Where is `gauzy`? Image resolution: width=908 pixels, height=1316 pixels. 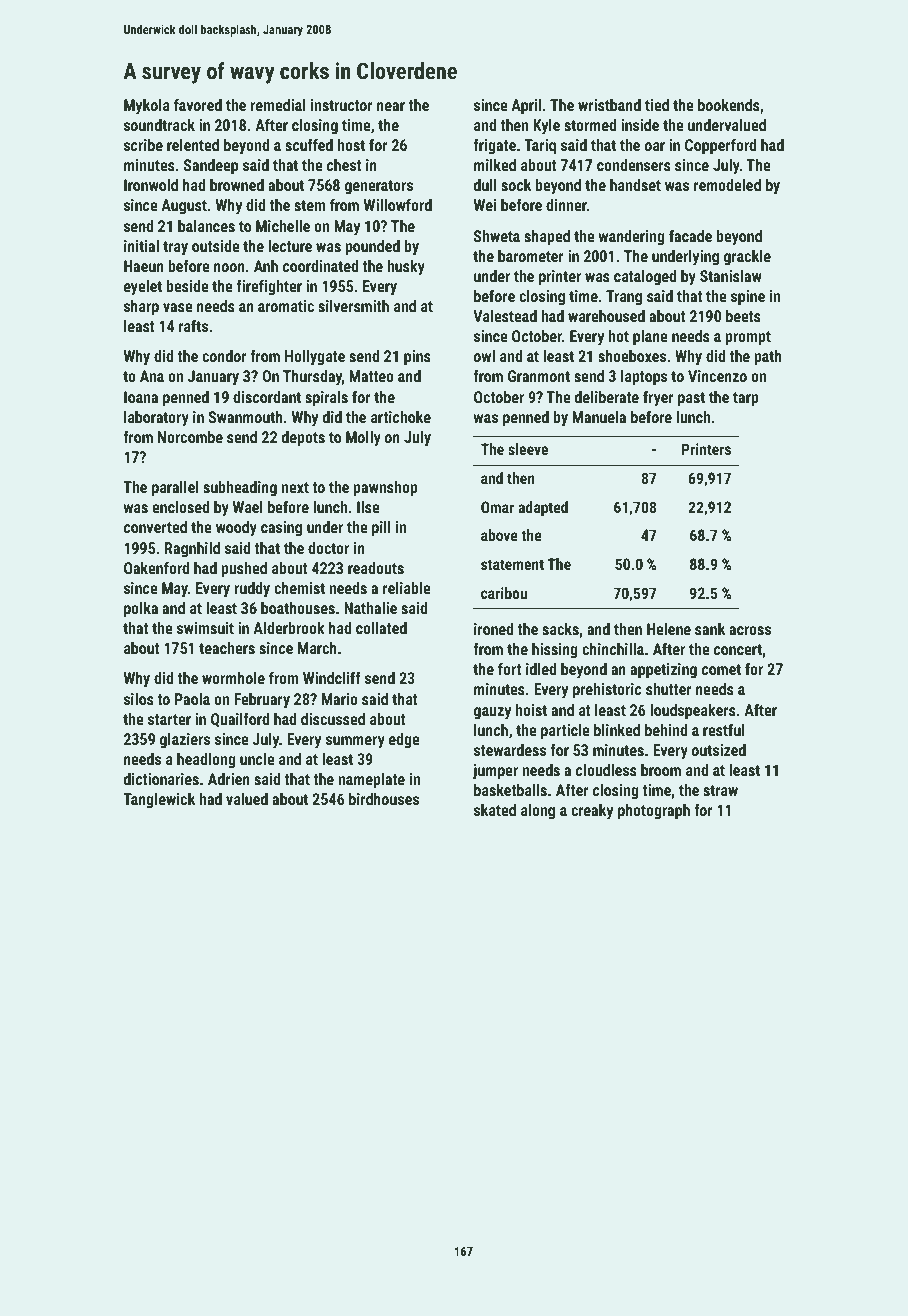 gauzy is located at coordinates (492, 713).
